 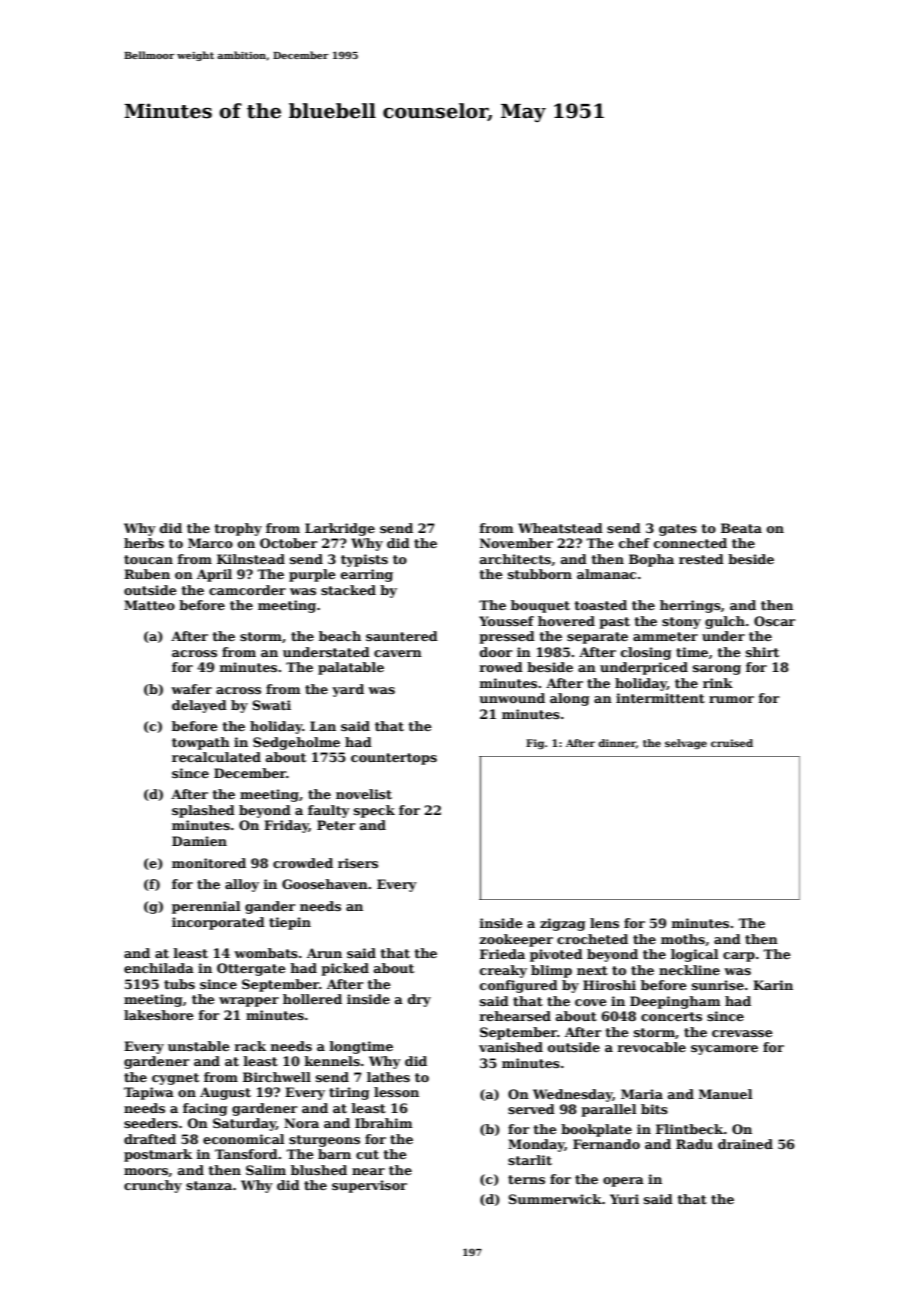 What do you see at coordinates (686, 744) in the screenshot?
I see `selvage` at bounding box center [686, 744].
